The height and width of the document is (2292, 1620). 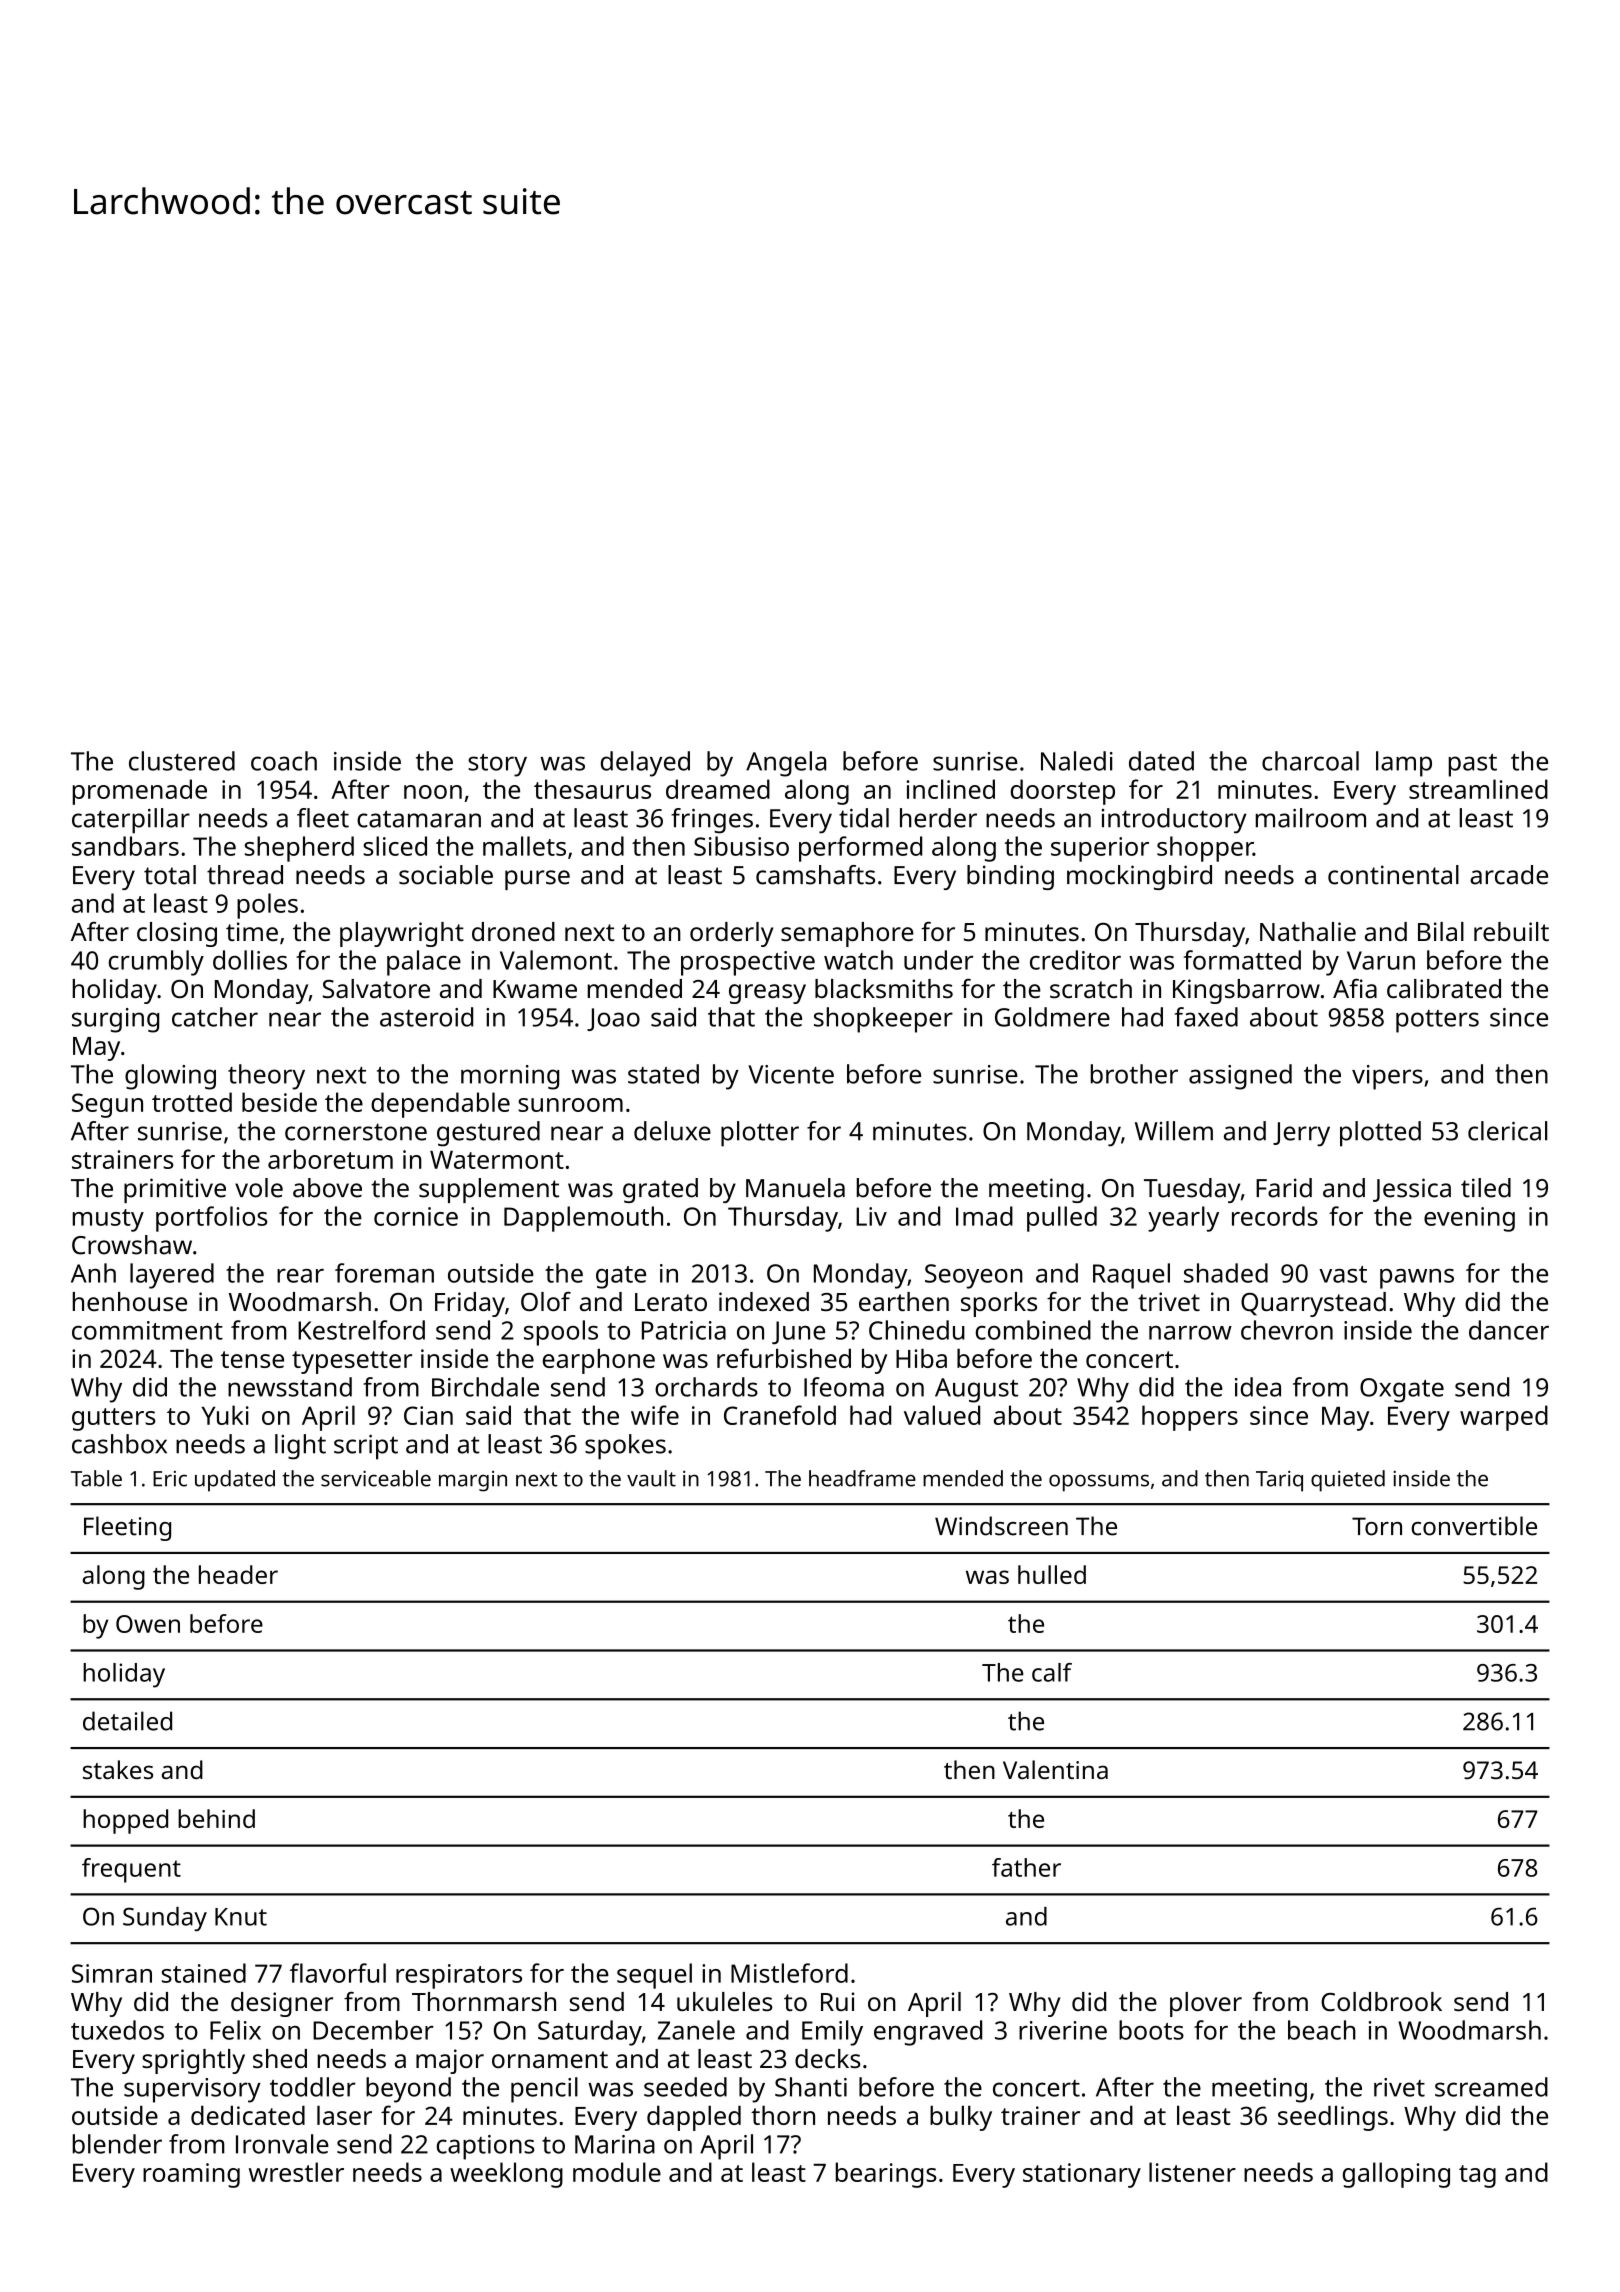 What do you see at coordinates (1026, 1867) in the document?
I see `father` at bounding box center [1026, 1867].
